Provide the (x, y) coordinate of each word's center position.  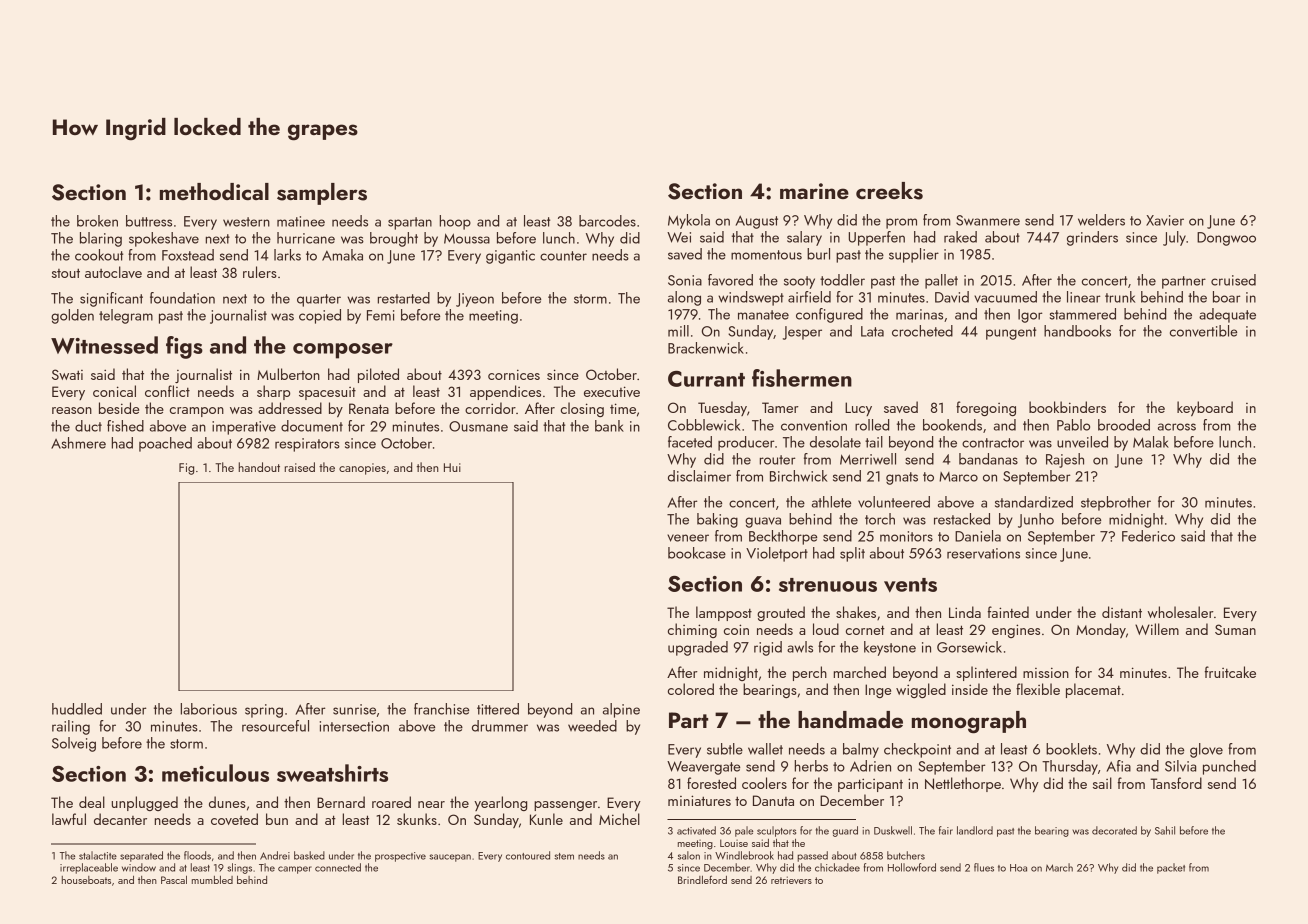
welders (1101, 220)
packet (1171, 868)
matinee (301, 221)
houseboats (86, 880)
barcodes (607, 221)
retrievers (791, 880)
